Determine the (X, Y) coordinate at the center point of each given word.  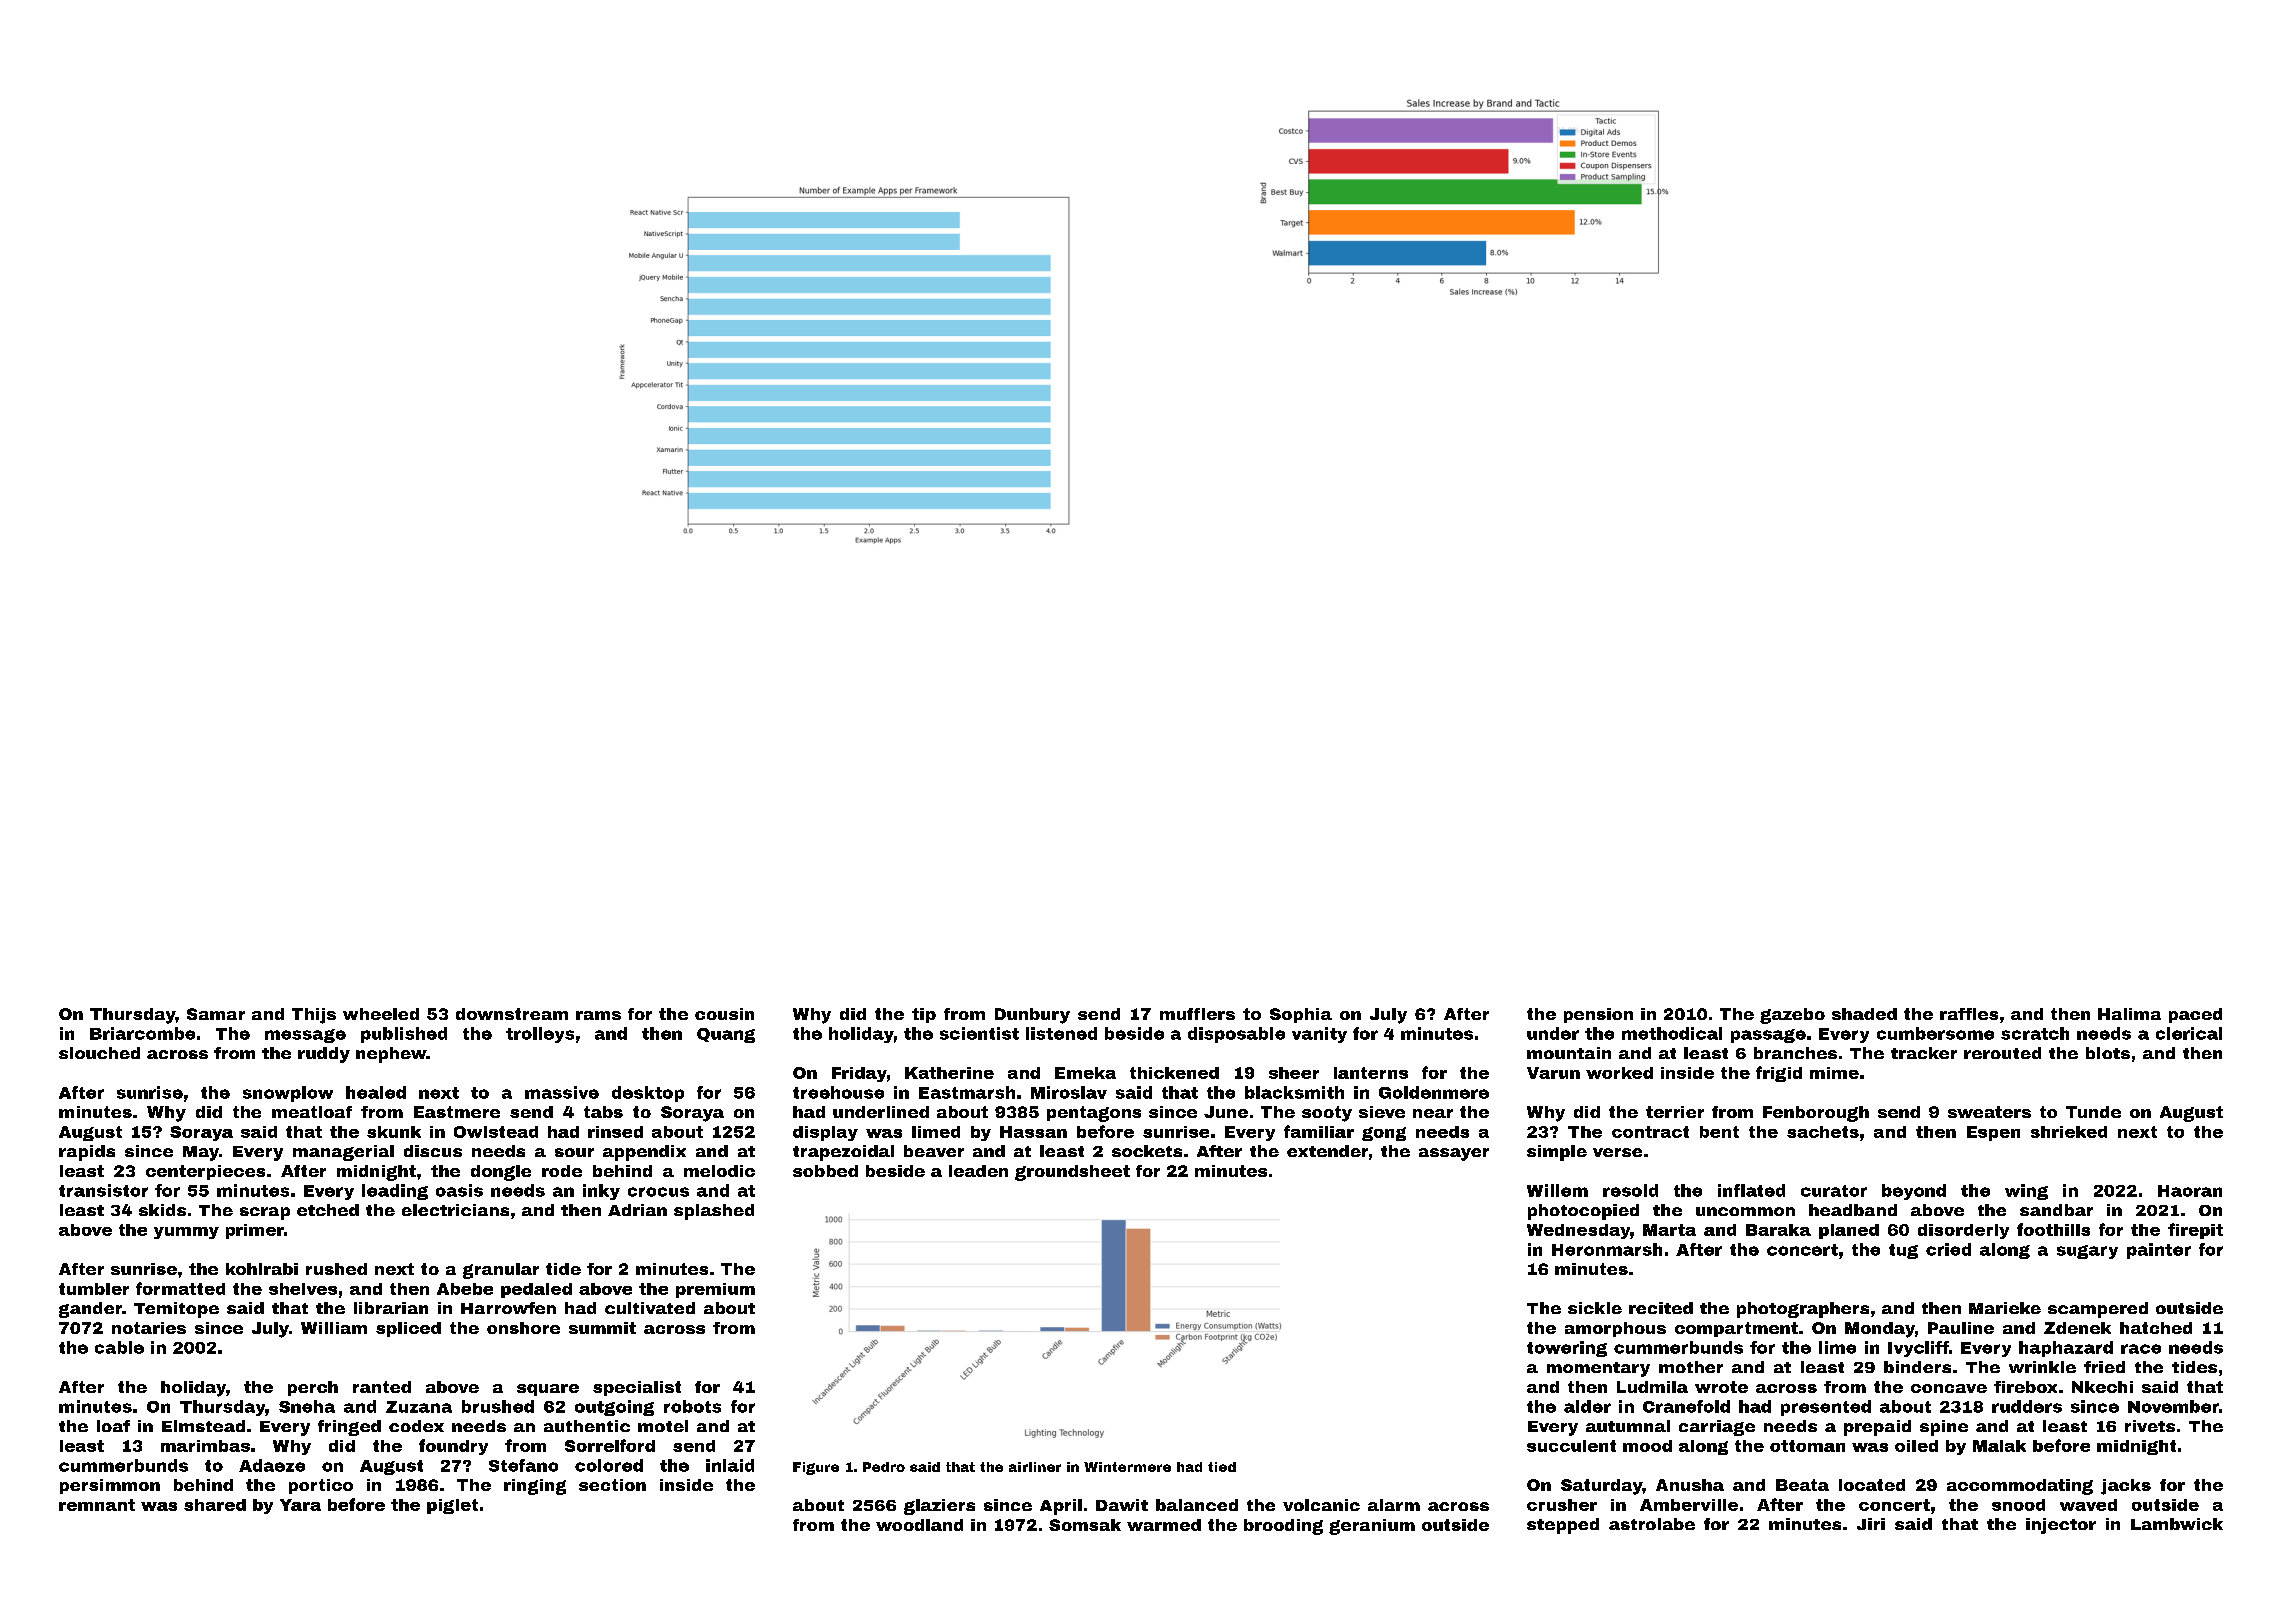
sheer (1294, 1073)
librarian (391, 1308)
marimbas (205, 1446)
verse (1617, 1152)
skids (162, 1210)
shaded (1864, 1014)
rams (598, 1015)
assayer (1454, 1154)
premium (715, 1290)
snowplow (288, 1094)
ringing (535, 1487)
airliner (1035, 1467)
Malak (1999, 1446)
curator (1834, 1191)
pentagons (1094, 1114)
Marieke (2005, 1308)
